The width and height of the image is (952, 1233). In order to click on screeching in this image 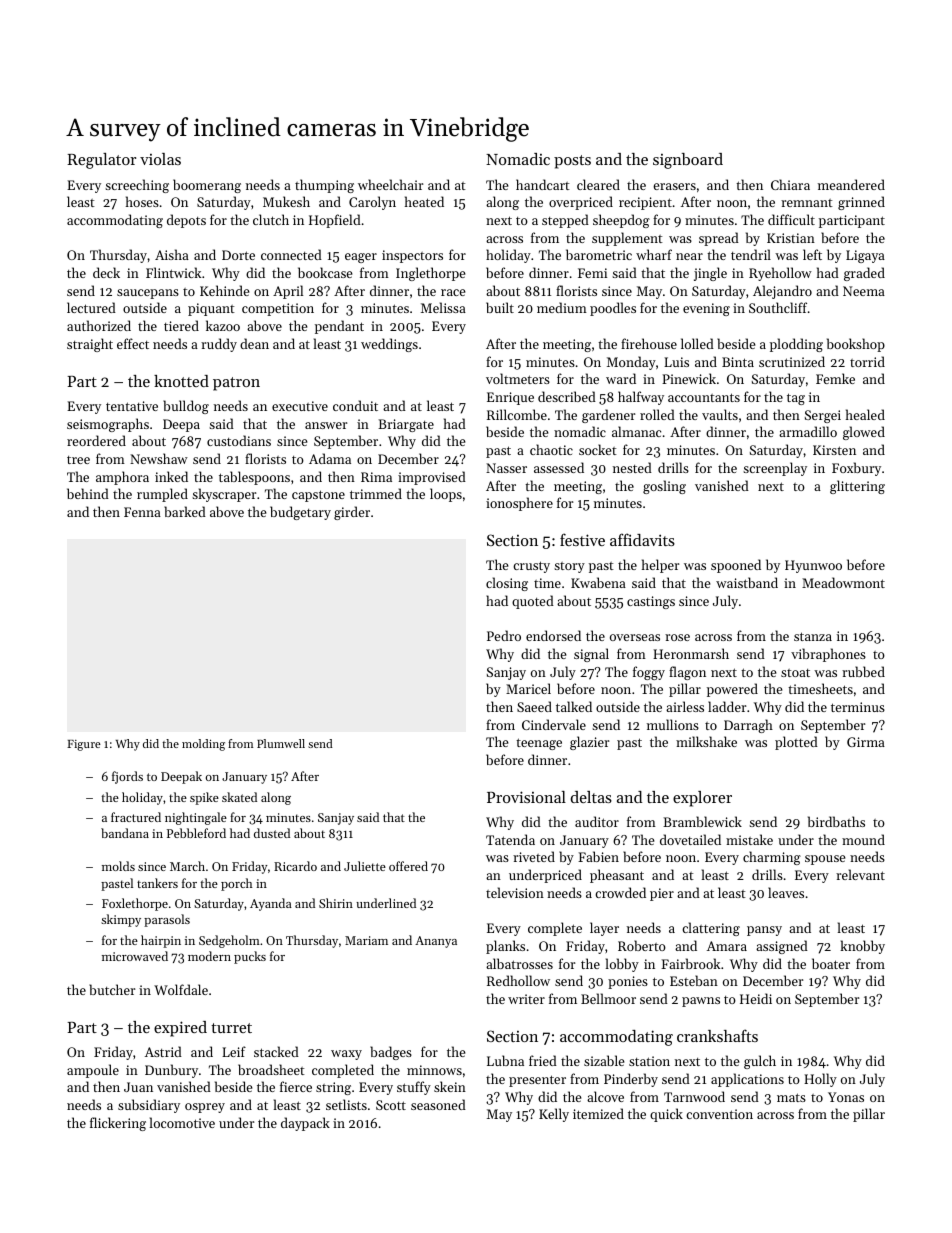, I will do `click(137, 186)`.
